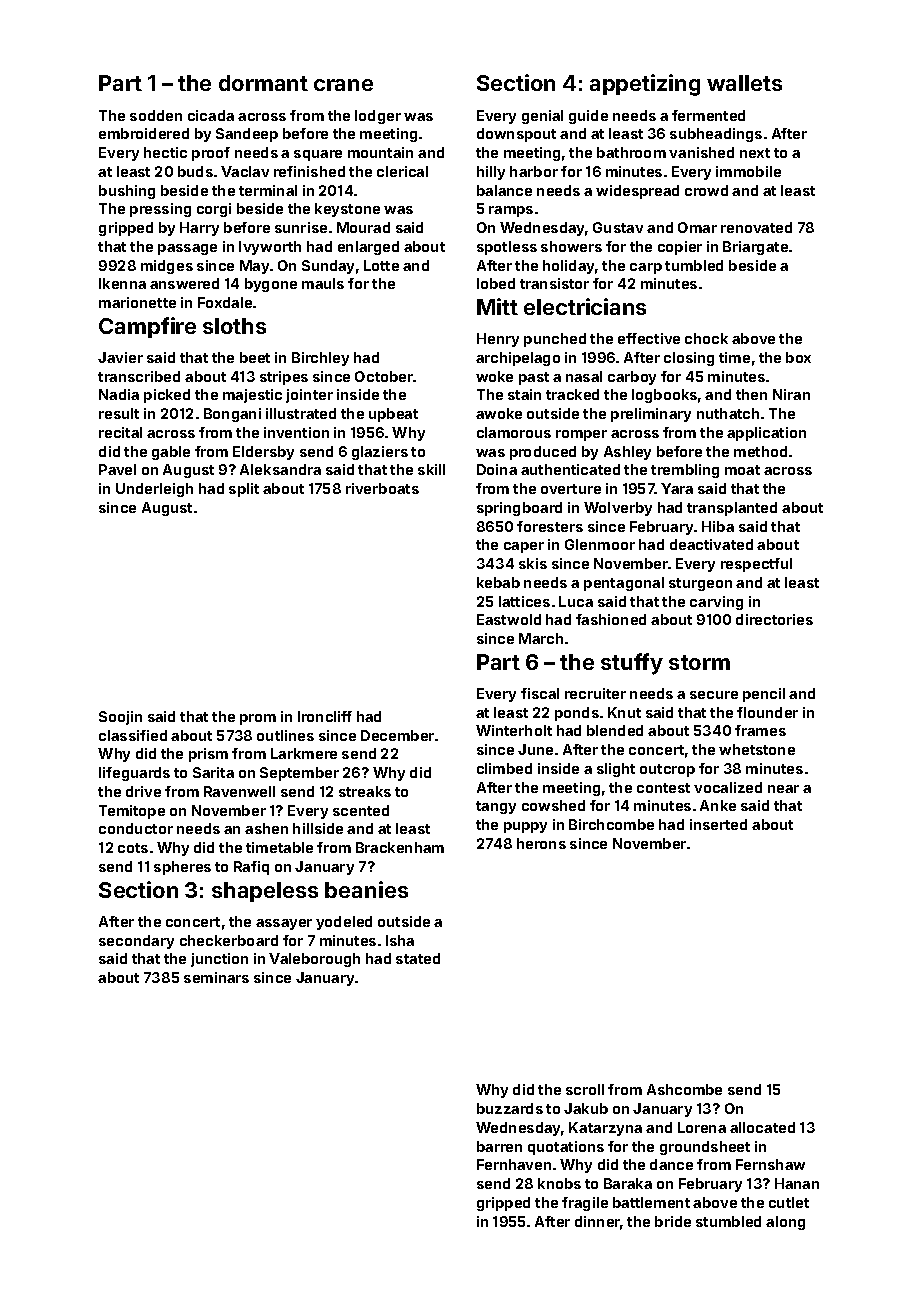  Describe the element at coordinates (381, 265) in the screenshot. I see `Lotte` at that location.
